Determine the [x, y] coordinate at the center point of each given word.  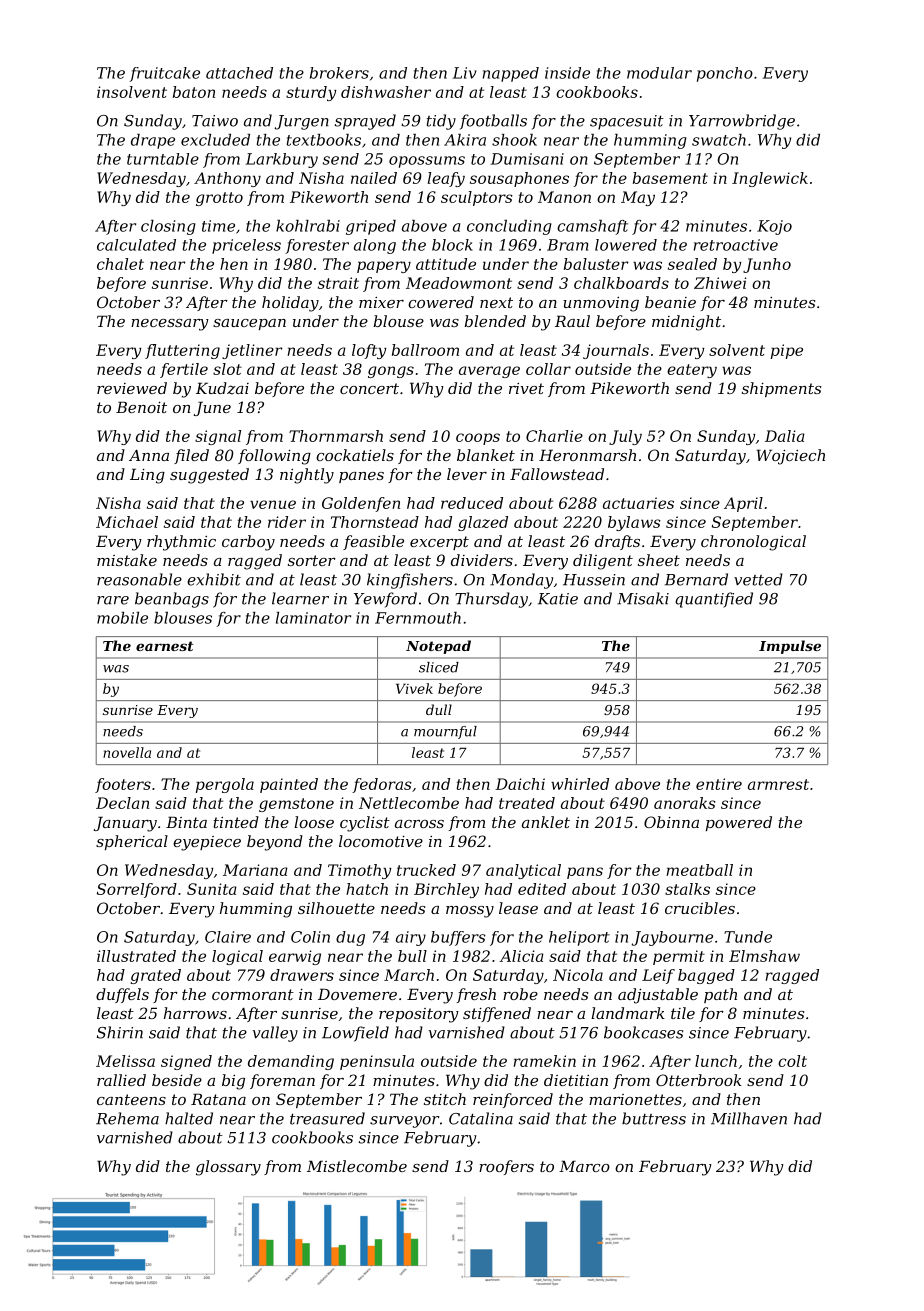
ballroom [425, 350]
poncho [725, 74]
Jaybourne [672, 938]
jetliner [252, 351]
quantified [714, 600]
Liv [465, 73]
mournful [445, 732]
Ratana [218, 1099]
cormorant [253, 994]
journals [616, 351]
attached [239, 73]
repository [419, 1015]
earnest [164, 646]
